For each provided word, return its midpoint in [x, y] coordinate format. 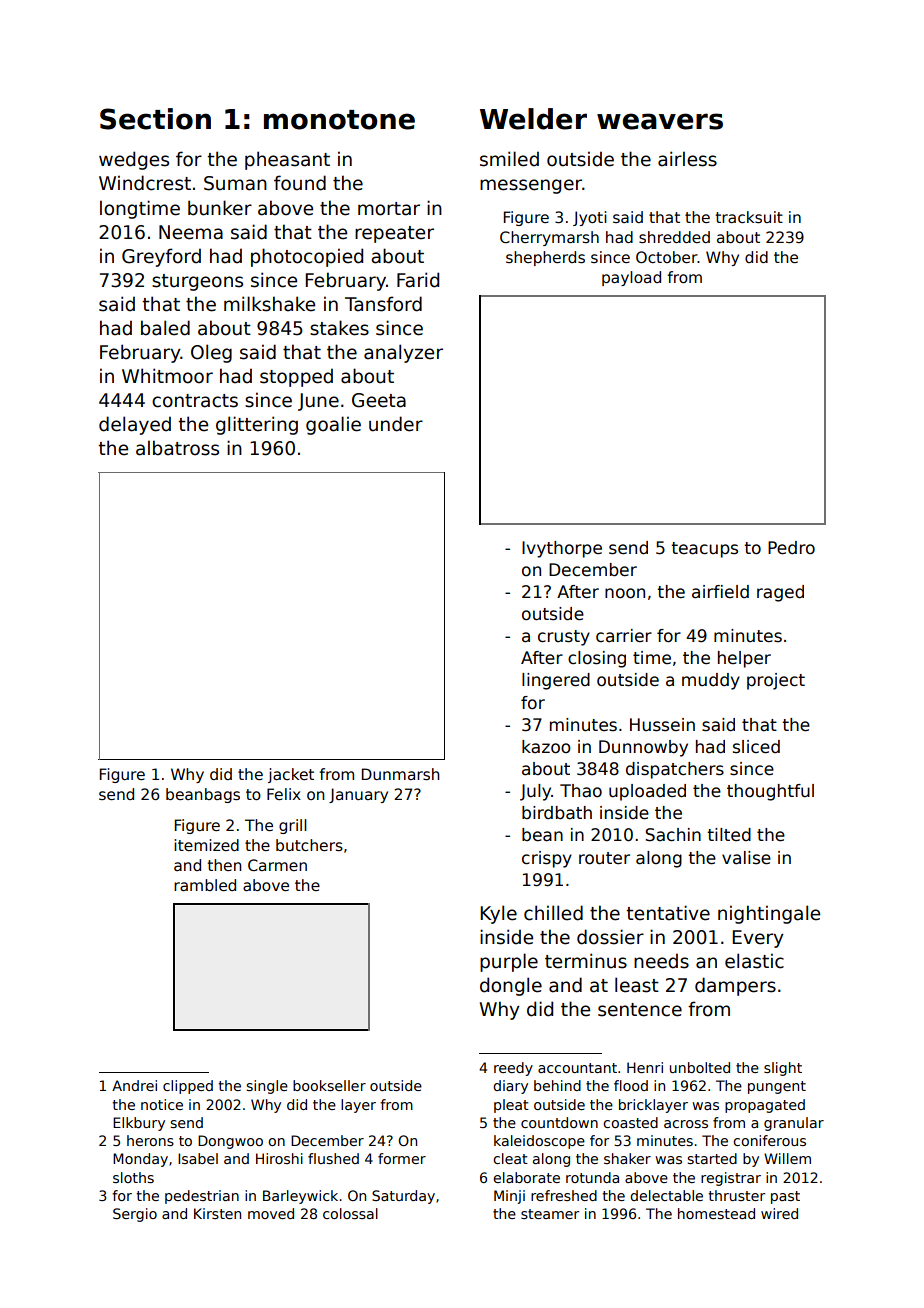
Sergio [135, 1215]
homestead [716, 1213]
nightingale [769, 914]
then [224, 865]
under [396, 424]
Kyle [498, 914]
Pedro [791, 548]
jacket [291, 775]
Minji [509, 1197]
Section [155, 119]
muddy [711, 681]
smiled [509, 159]
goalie [333, 425]
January [358, 795]
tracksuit [749, 217]
